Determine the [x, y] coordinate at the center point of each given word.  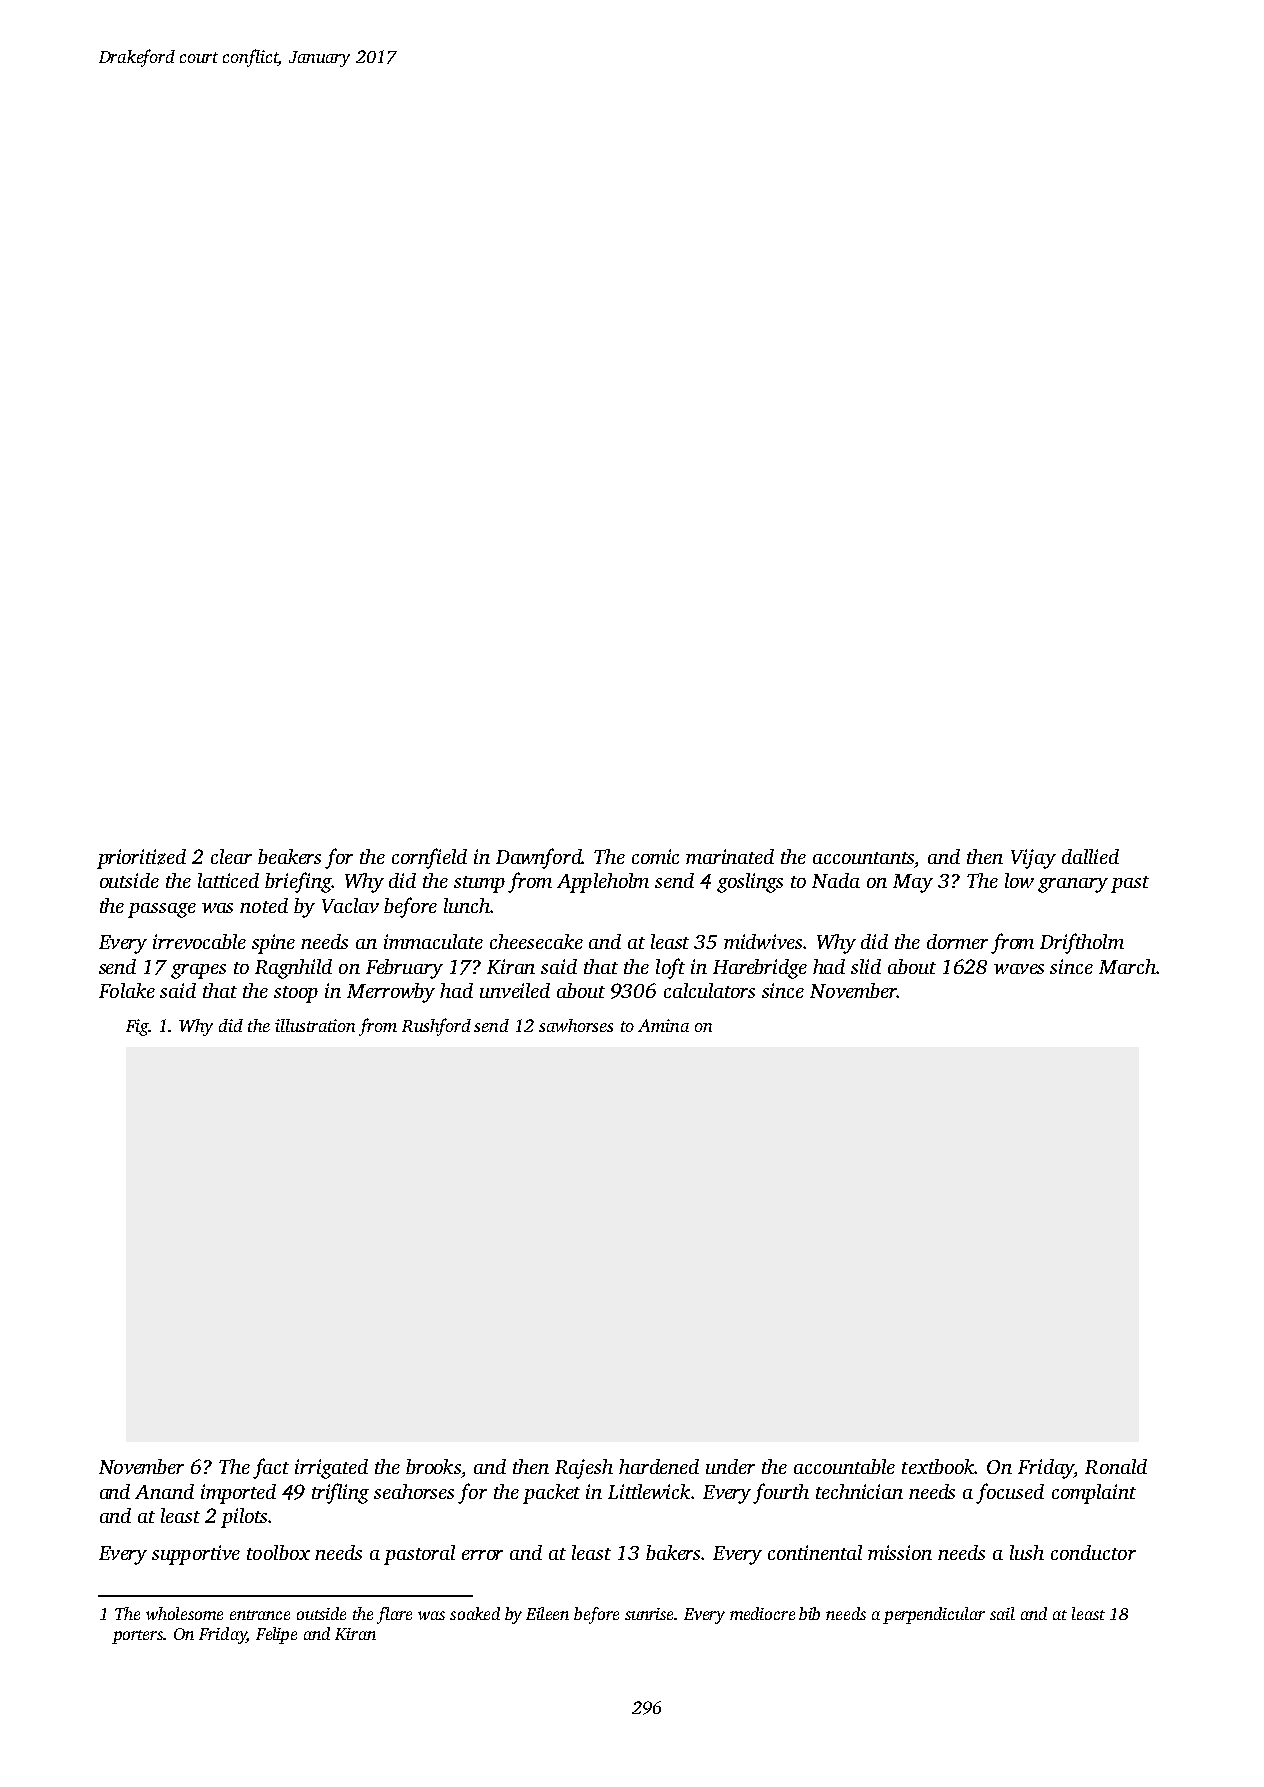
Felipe [276, 1635]
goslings [750, 883]
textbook [938, 1466]
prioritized [141, 859]
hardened [659, 1466]
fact [271, 1468]
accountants [863, 858]
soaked [475, 1613]
